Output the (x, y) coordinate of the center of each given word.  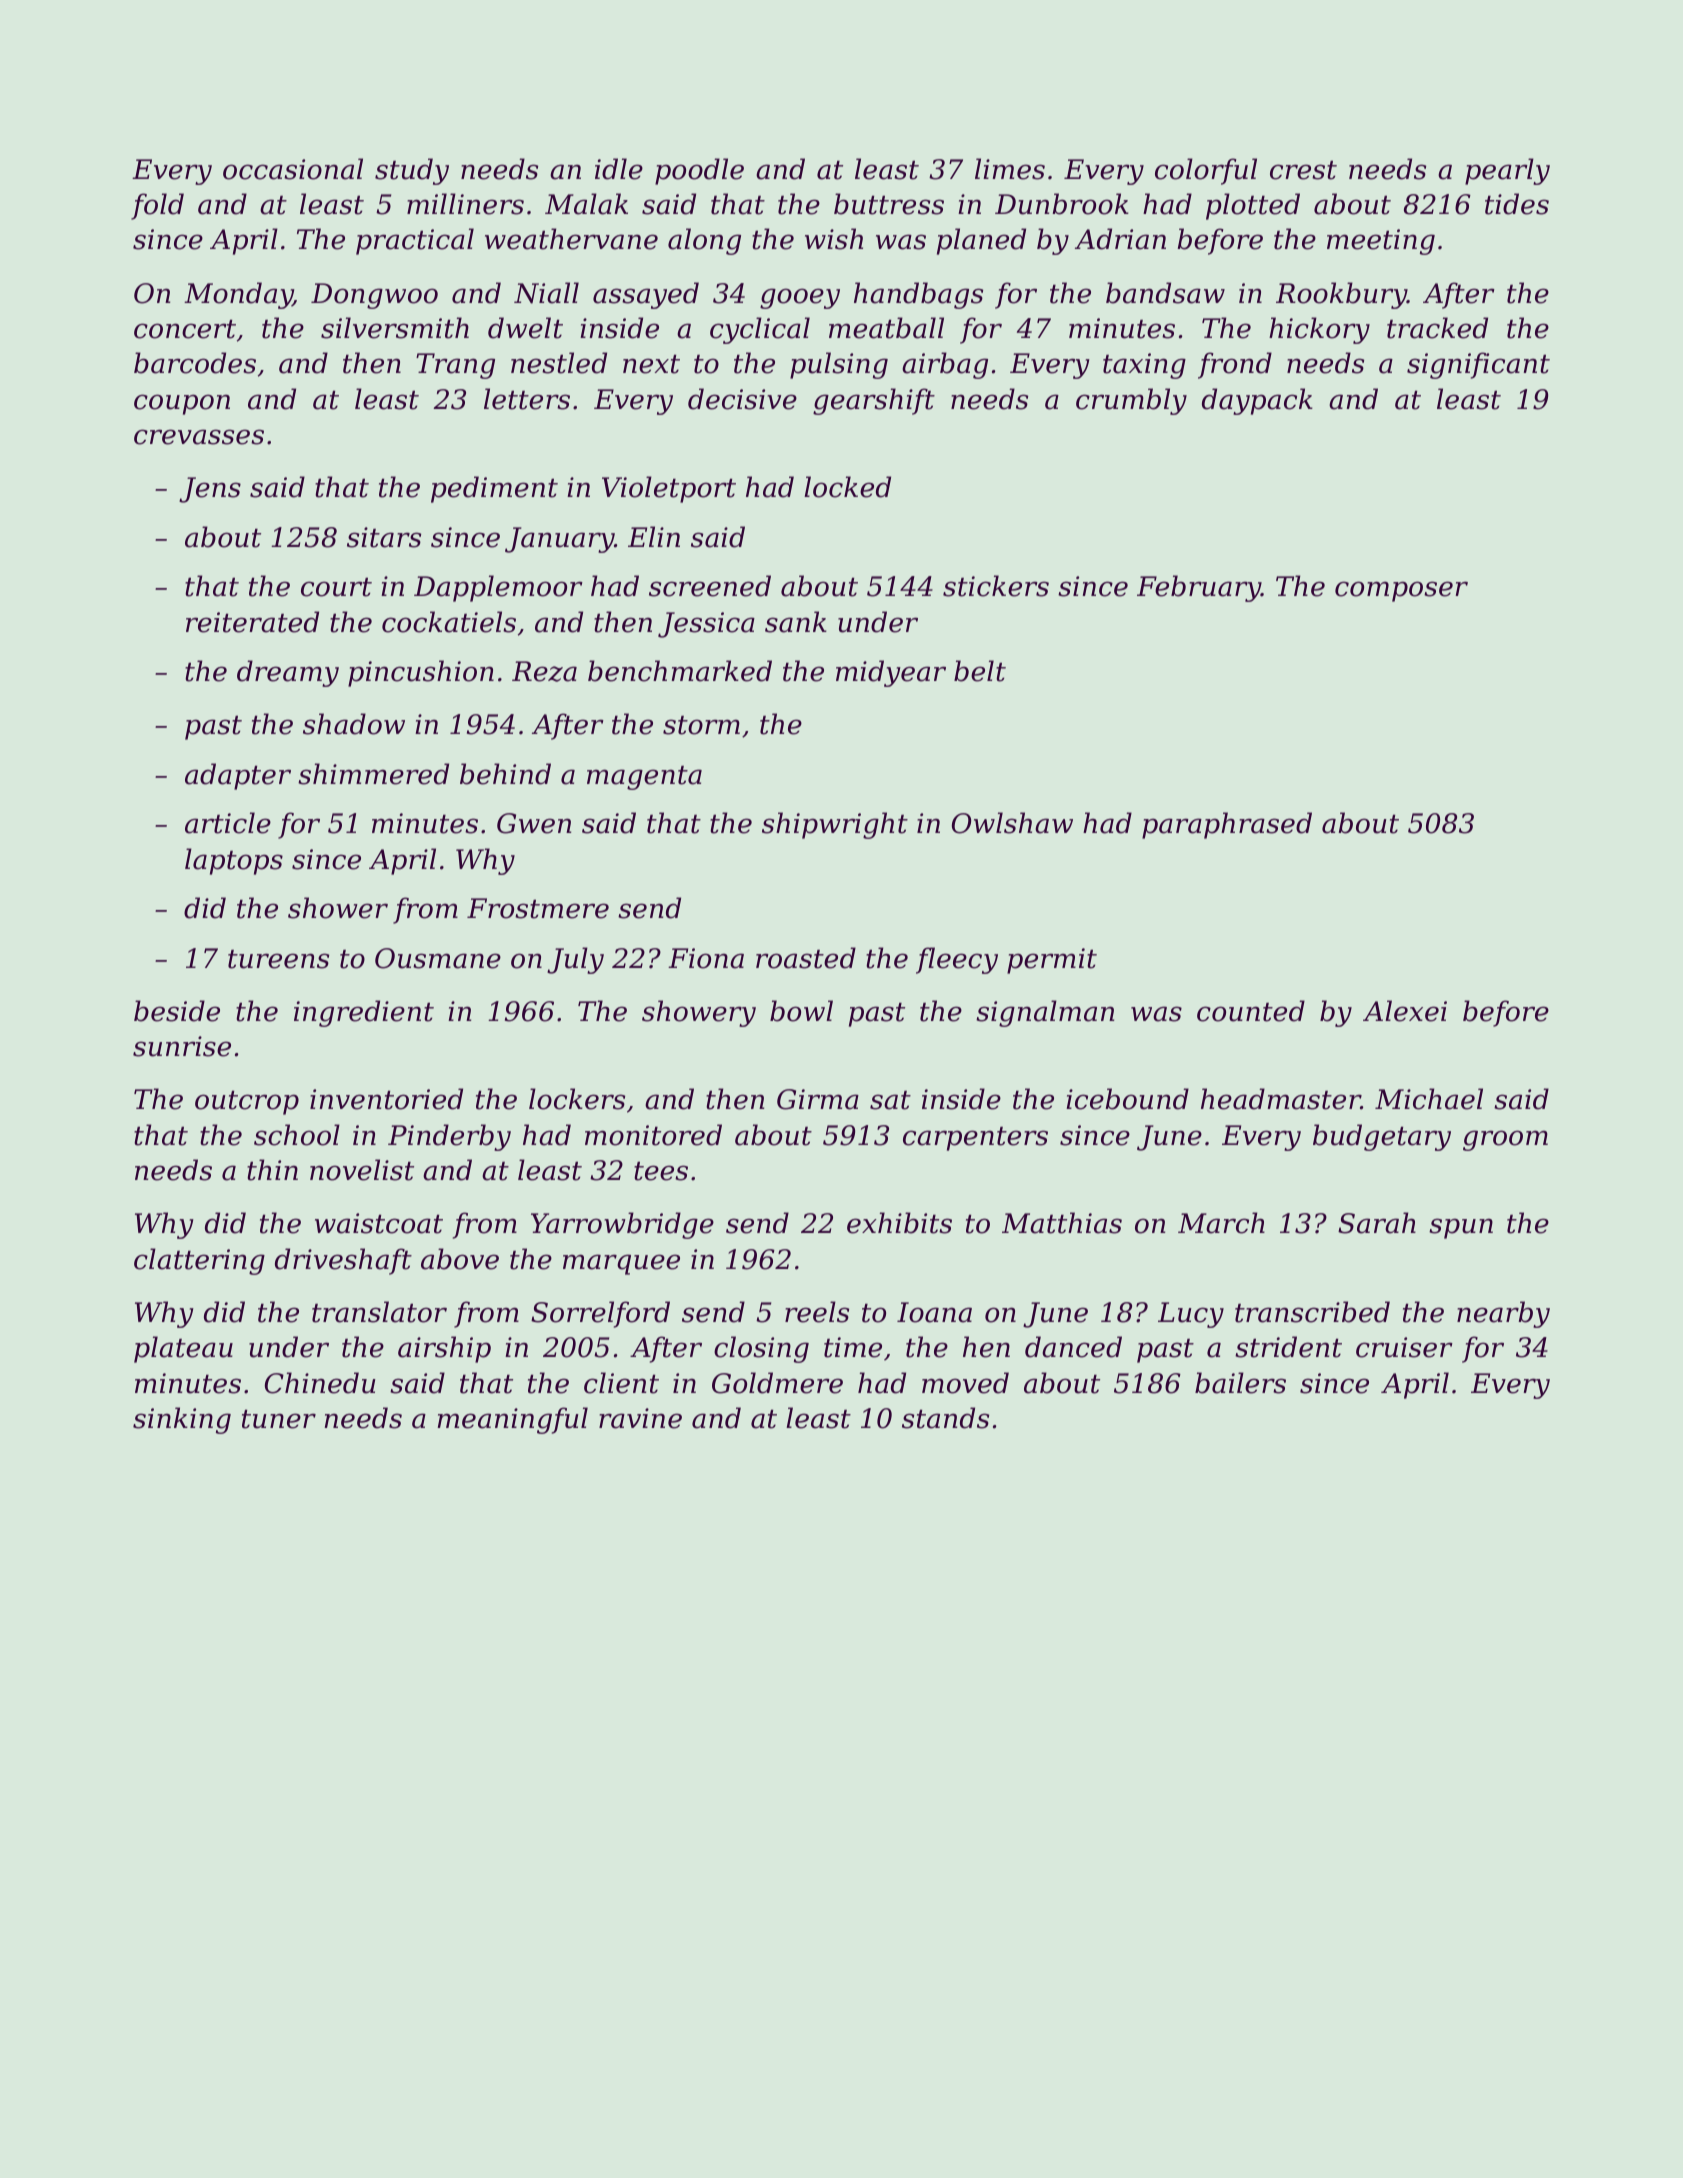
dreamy (288, 673)
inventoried (386, 1099)
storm (701, 725)
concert (185, 329)
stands (945, 1418)
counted (1251, 1011)
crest (1303, 170)
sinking (182, 1420)
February (1199, 588)
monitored (653, 1135)
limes (1010, 169)
